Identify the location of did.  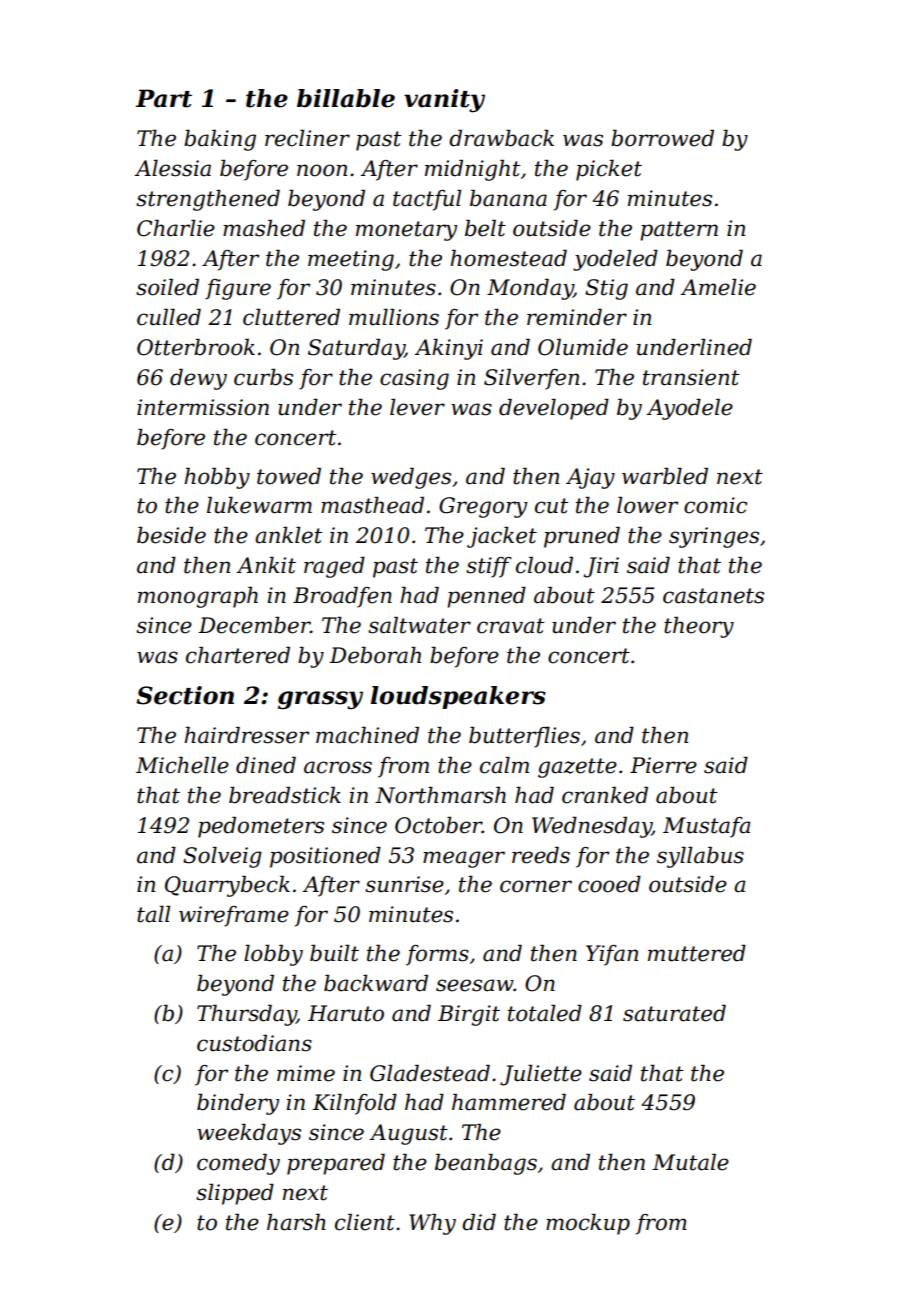
(479, 1222).
